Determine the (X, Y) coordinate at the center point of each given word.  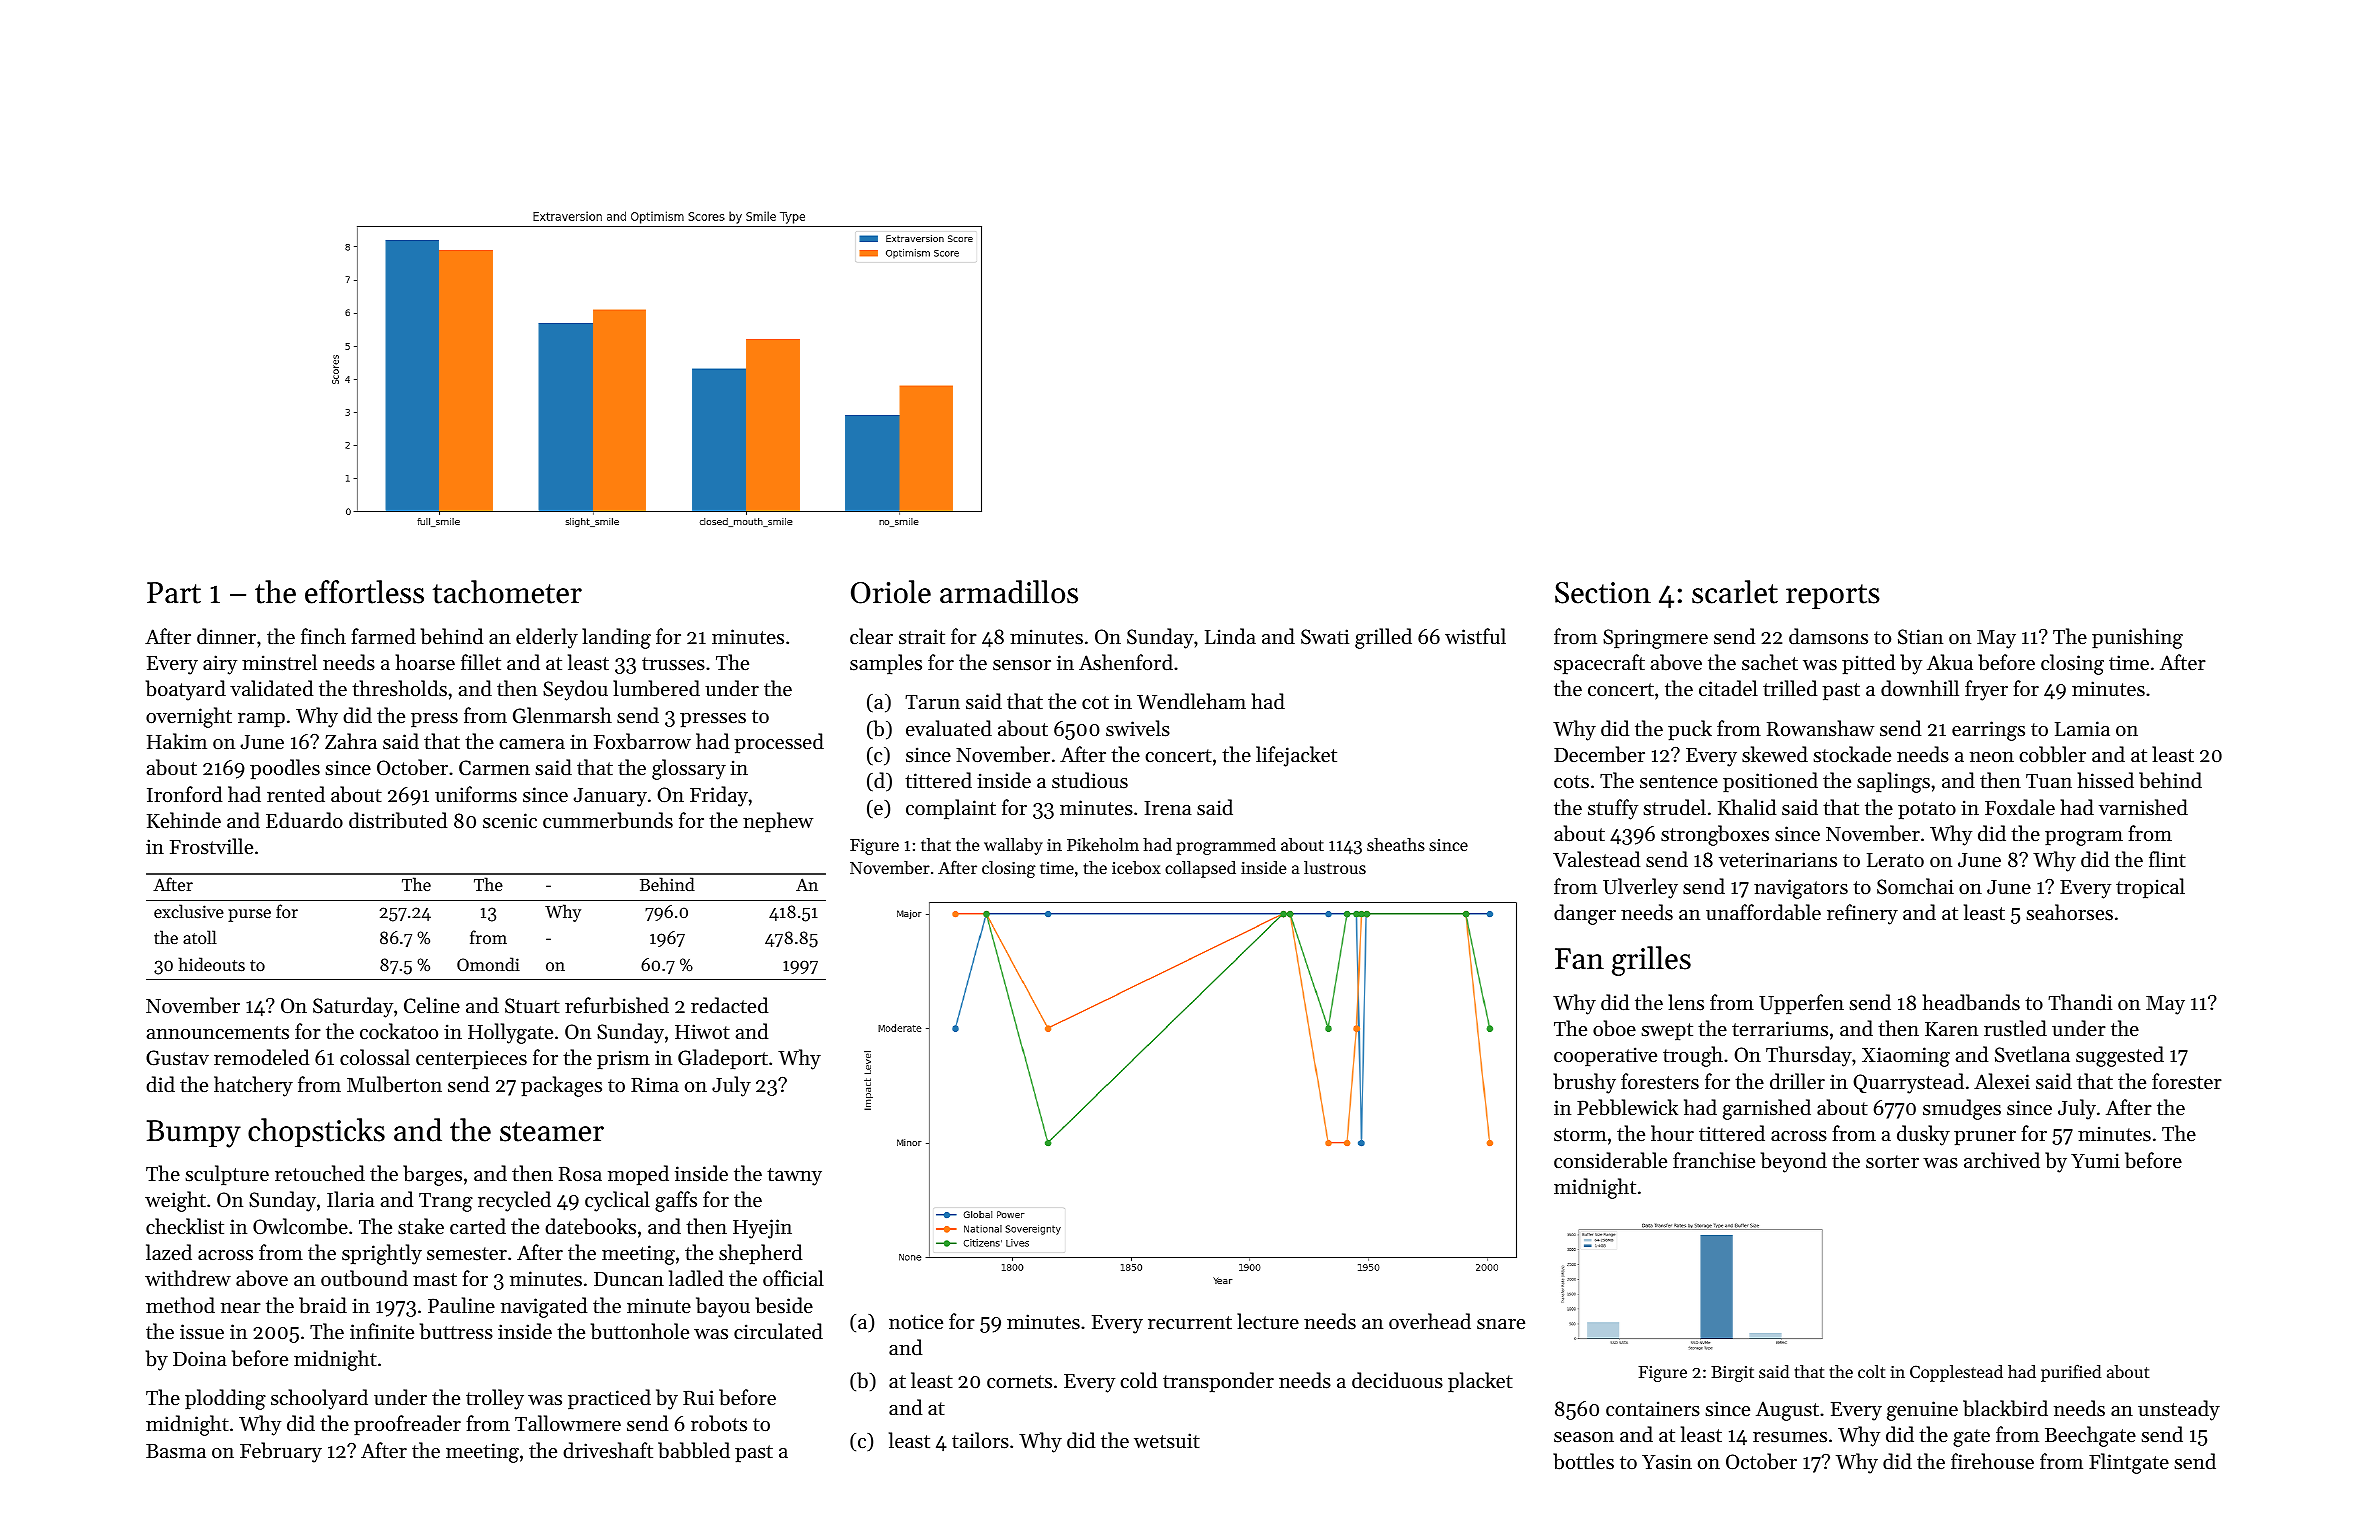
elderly (547, 638)
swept (1667, 1032)
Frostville (211, 846)
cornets (1019, 1382)
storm (1580, 1135)
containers (1653, 1409)
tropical (2150, 888)
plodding (225, 1399)
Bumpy (194, 1134)
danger (1585, 914)
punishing (2137, 638)
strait (922, 637)
